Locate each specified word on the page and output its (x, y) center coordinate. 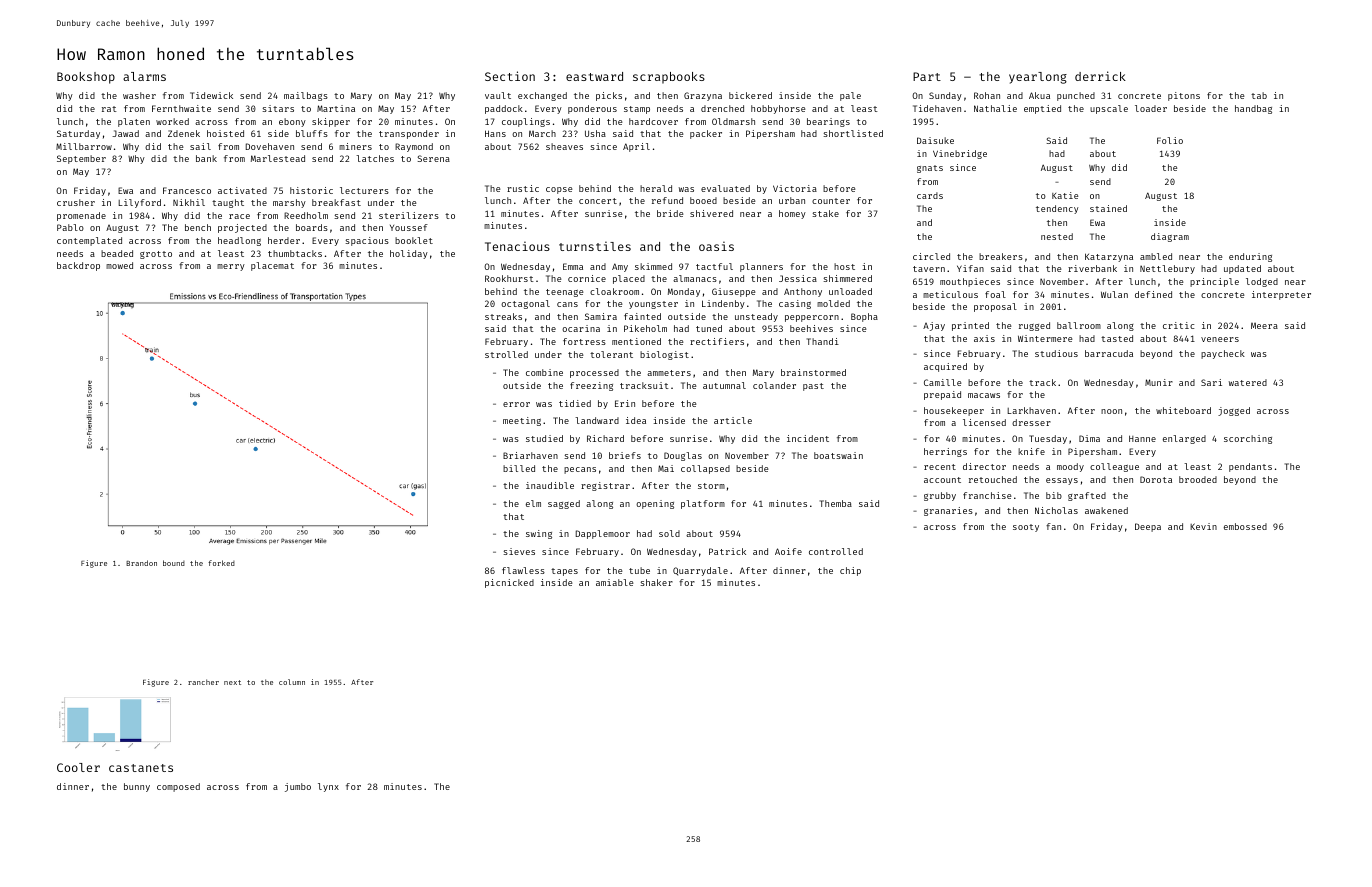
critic (1178, 325)
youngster (653, 305)
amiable (615, 582)
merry (231, 267)
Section (510, 76)
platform (703, 504)
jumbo (298, 787)
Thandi (823, 341)
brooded (1198, 479)
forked (221, 563)
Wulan (1114, 294)
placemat (272, 266)
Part (927, 76)
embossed (1245, 526)
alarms (144, 76)
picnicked (509, 583)
